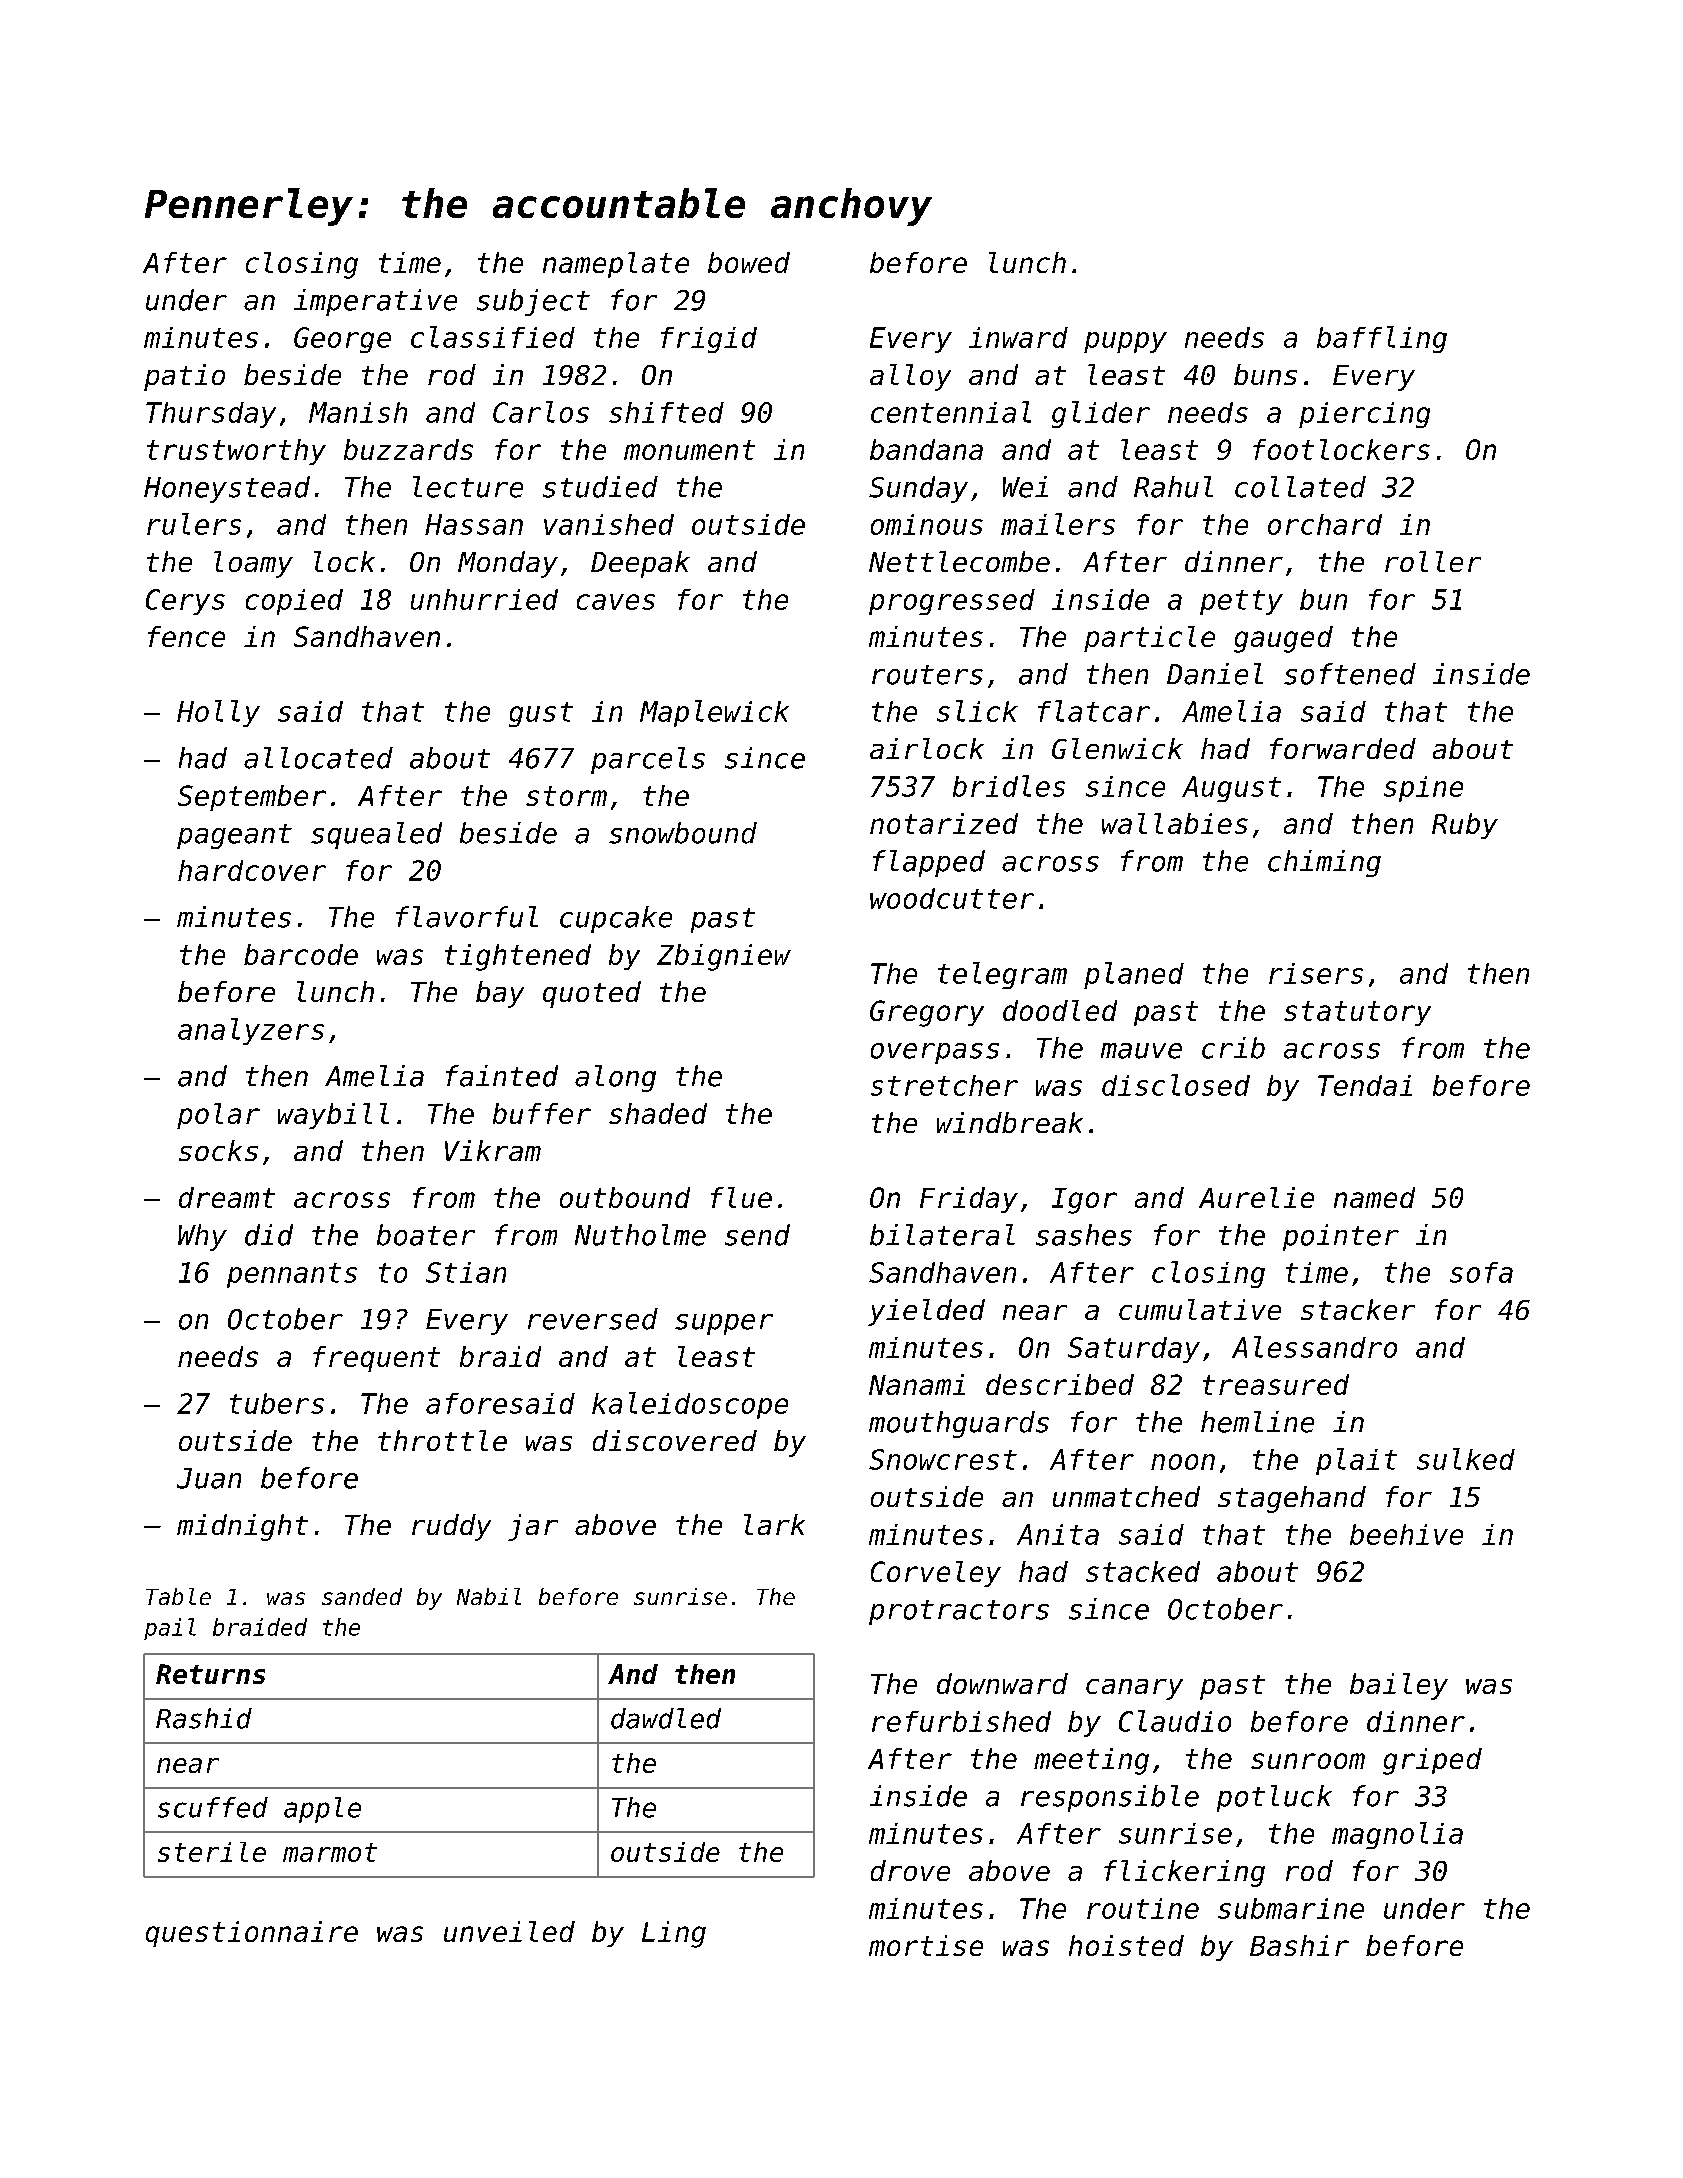  Describe the element at coordinates (709, 340) in the screenshot. I see `frigid` at that location.
